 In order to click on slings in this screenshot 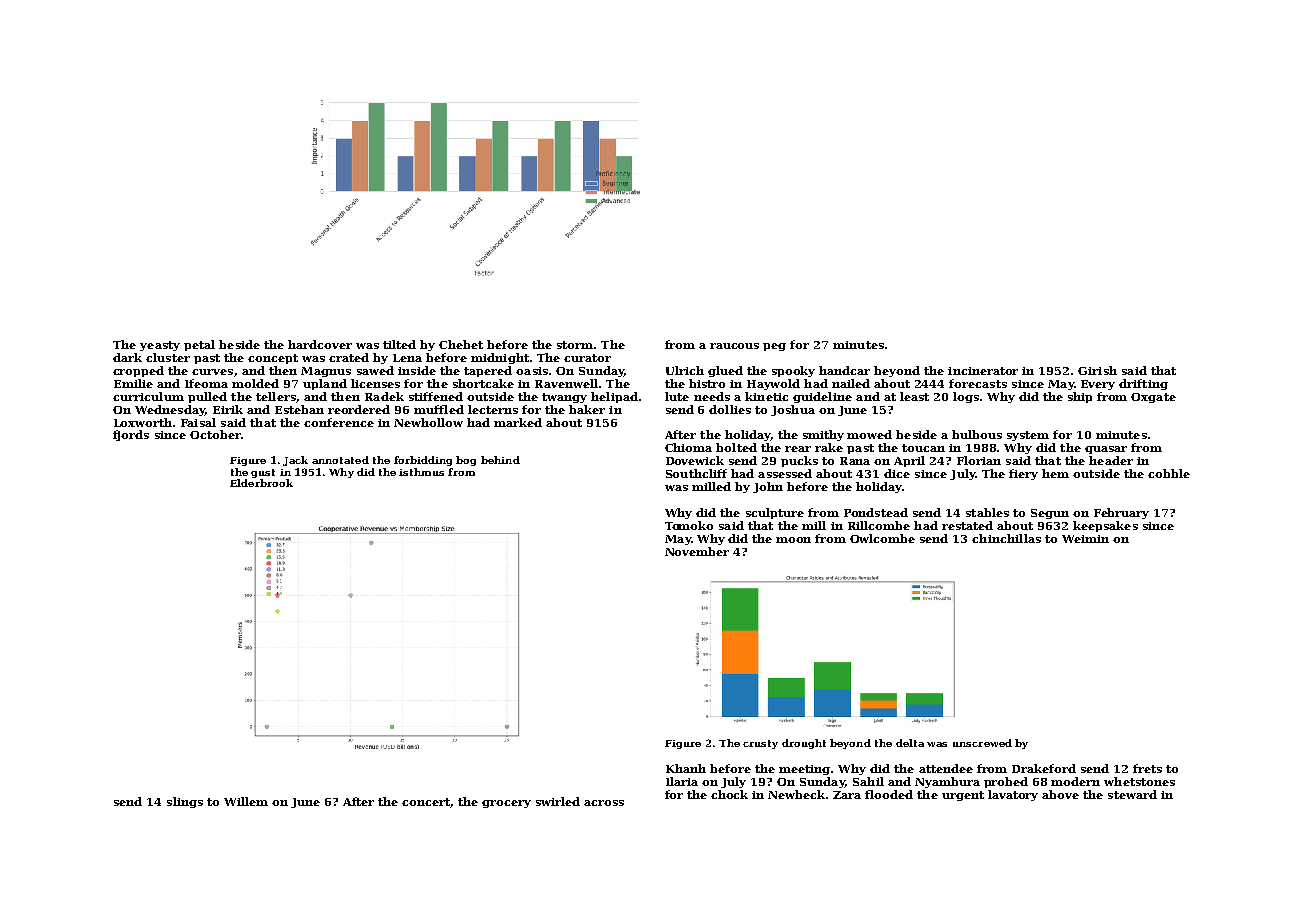, I will do `click(185, 802)`.
